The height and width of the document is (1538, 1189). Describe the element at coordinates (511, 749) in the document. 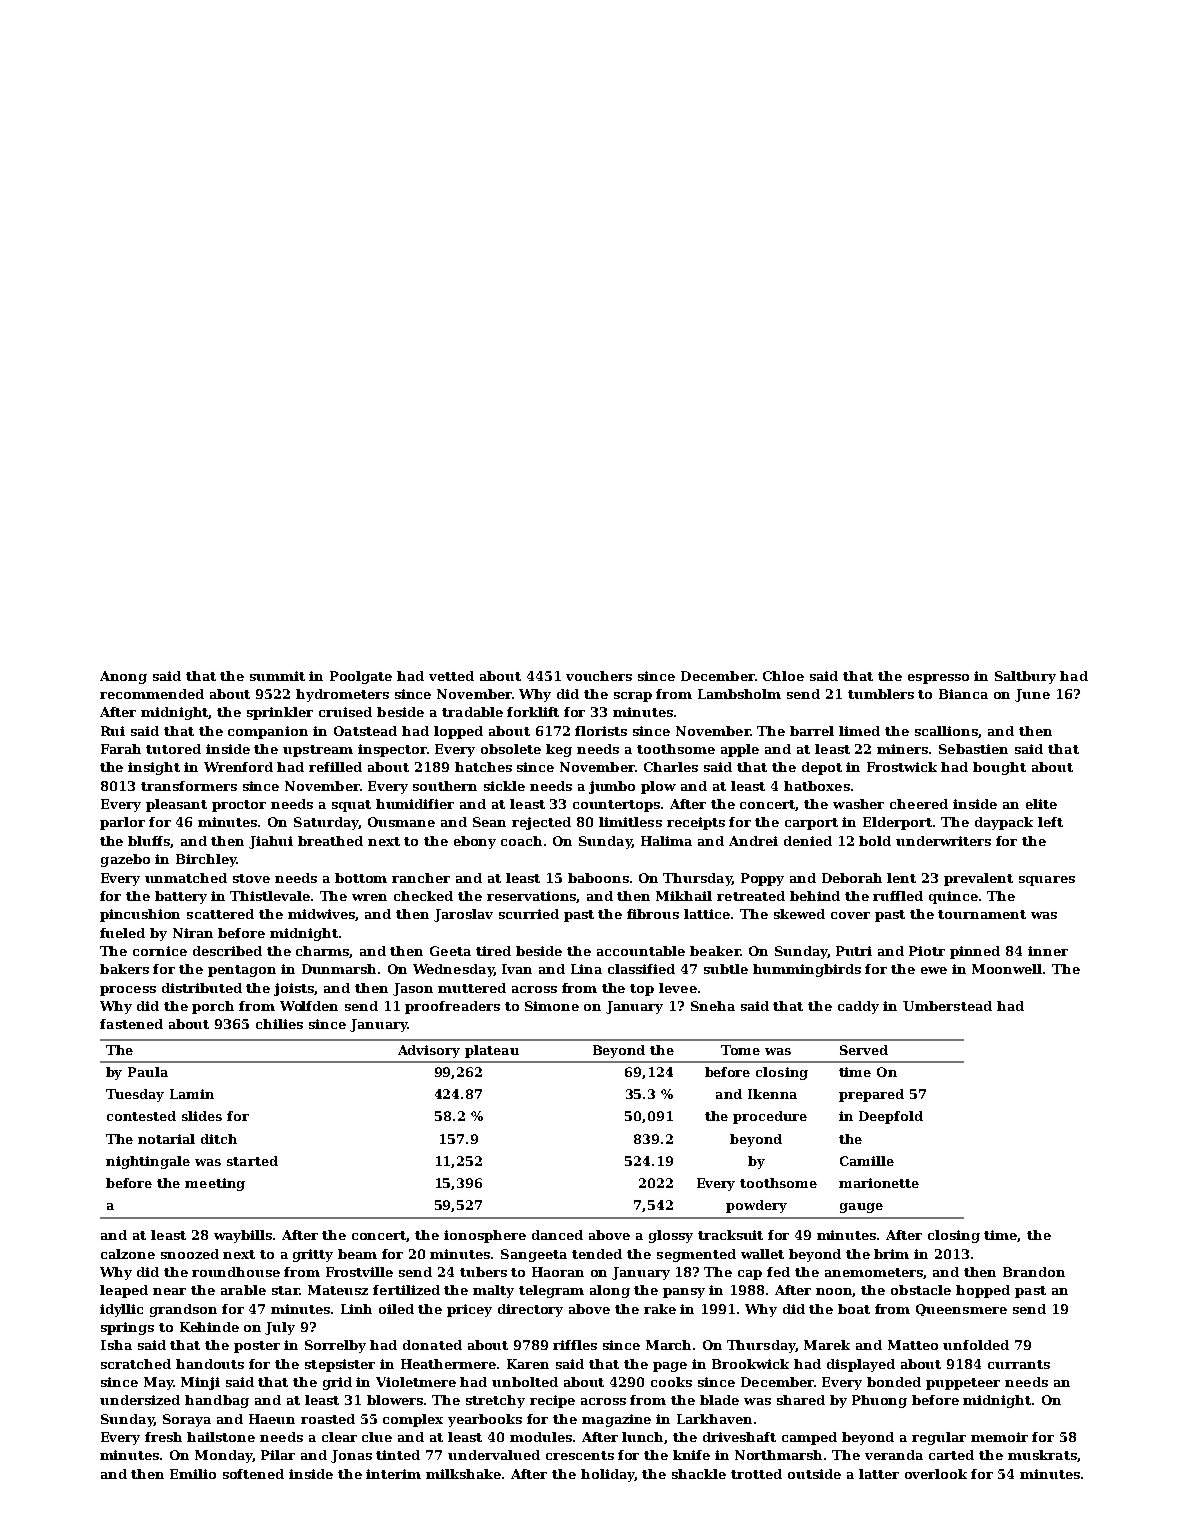

I see `obsolete` at that location.
